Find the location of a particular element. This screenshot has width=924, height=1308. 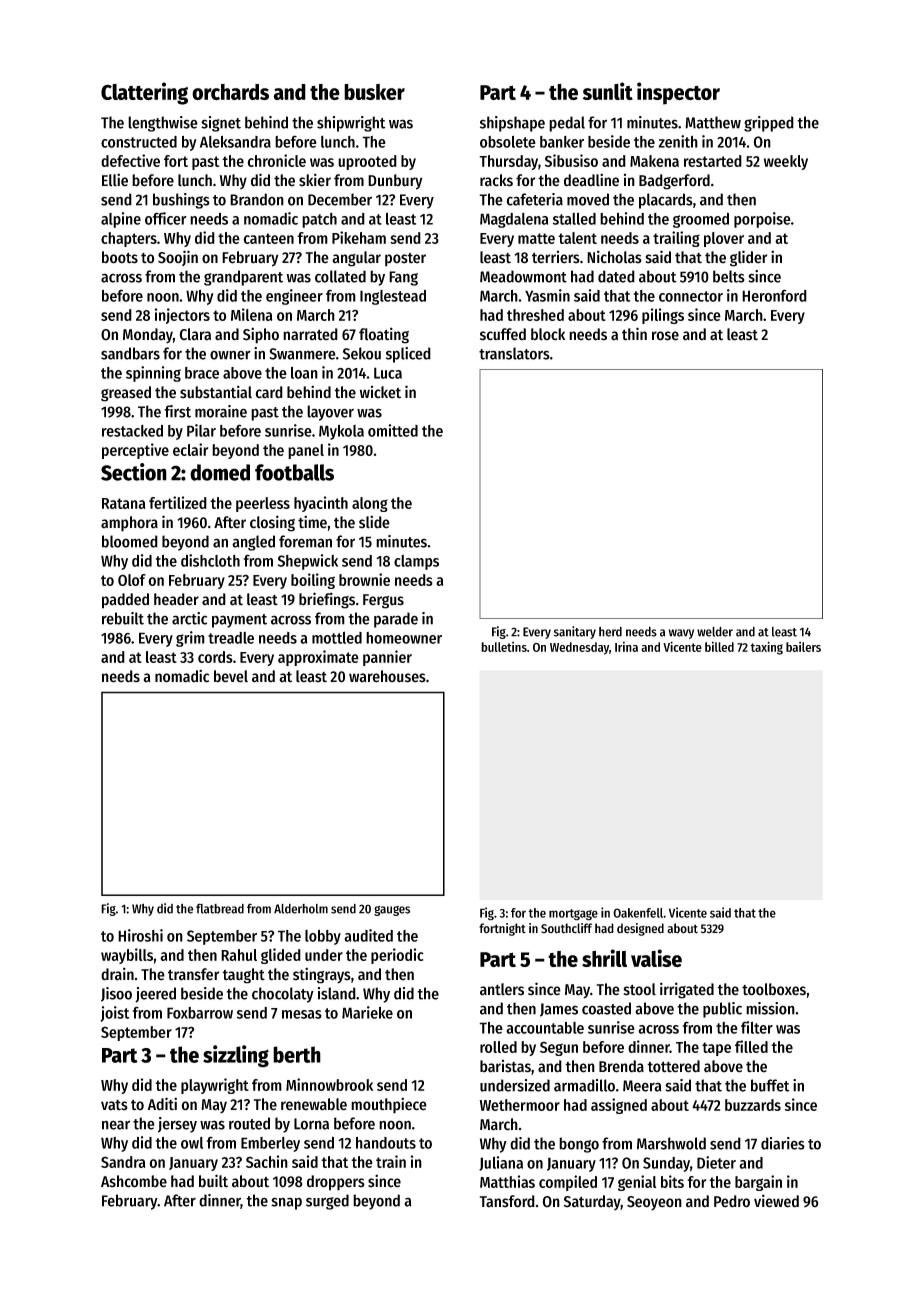

bulletins is located at coordinates (504, 647).
